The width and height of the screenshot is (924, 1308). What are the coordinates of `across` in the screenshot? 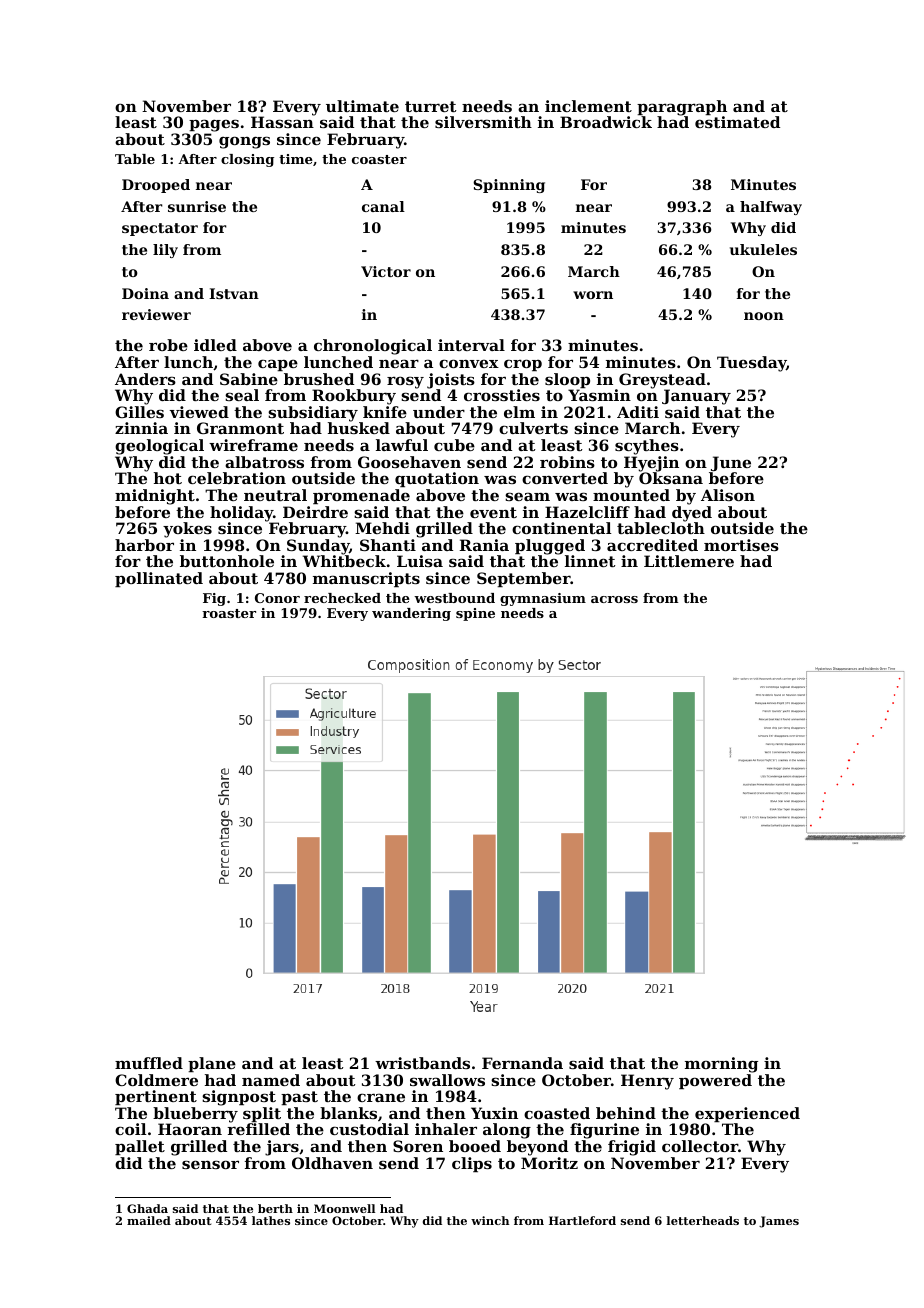 It's located at (614, 599).
